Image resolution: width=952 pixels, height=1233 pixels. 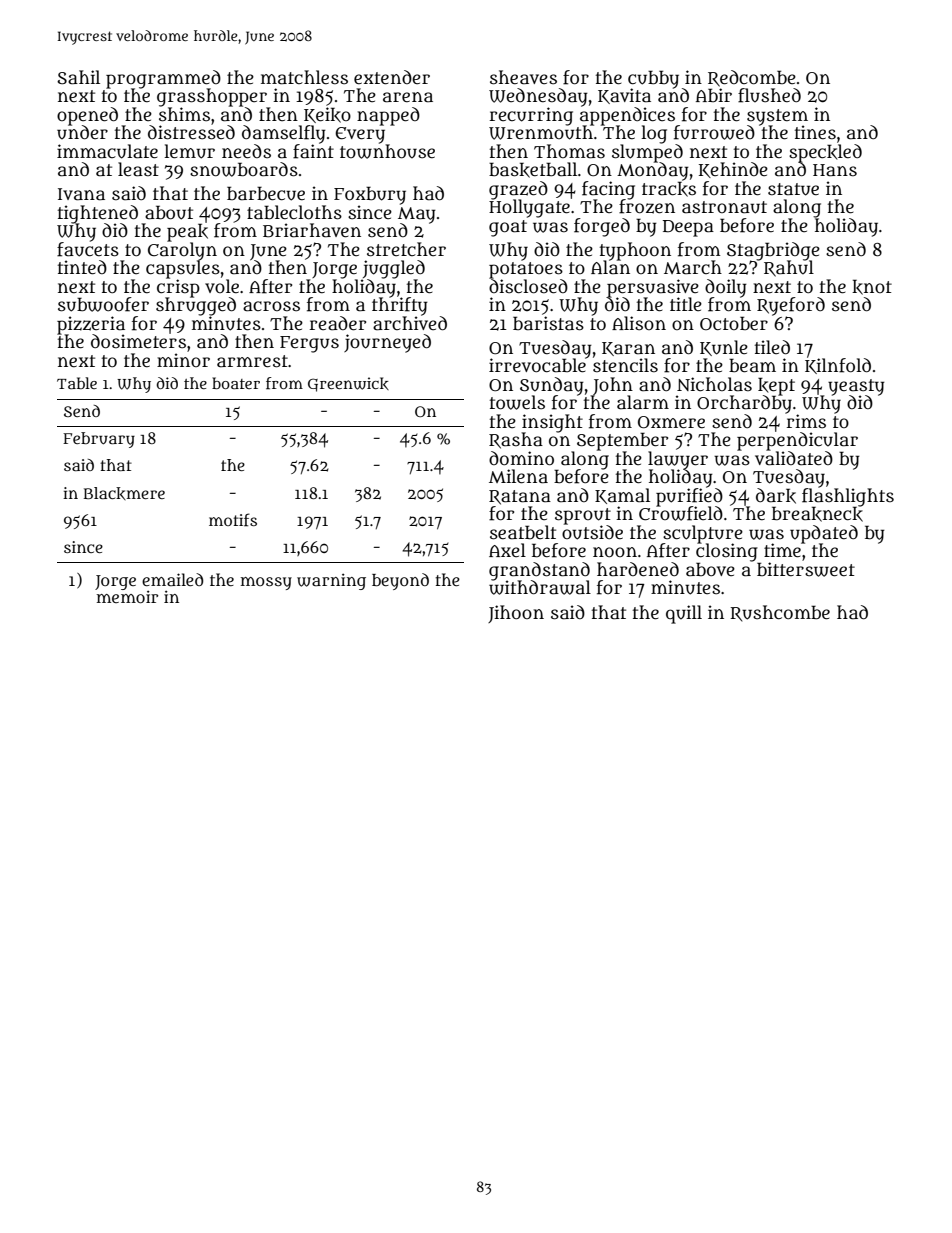 What do you see at coordinates (163, 79) in the document?
I see `programmed` at bounding box center [163, 79].
